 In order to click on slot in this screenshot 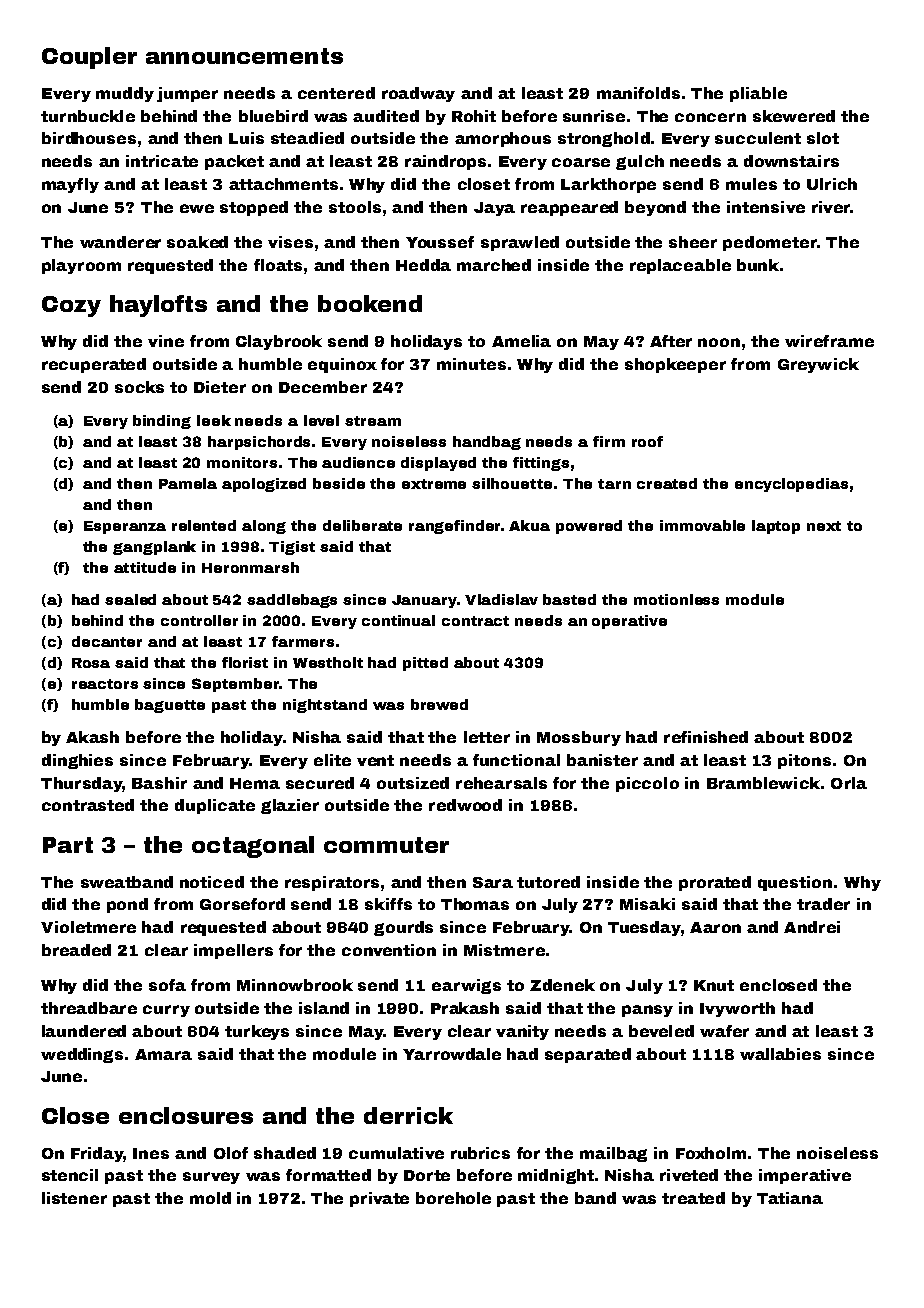, I will do `click(823, 138)`.
